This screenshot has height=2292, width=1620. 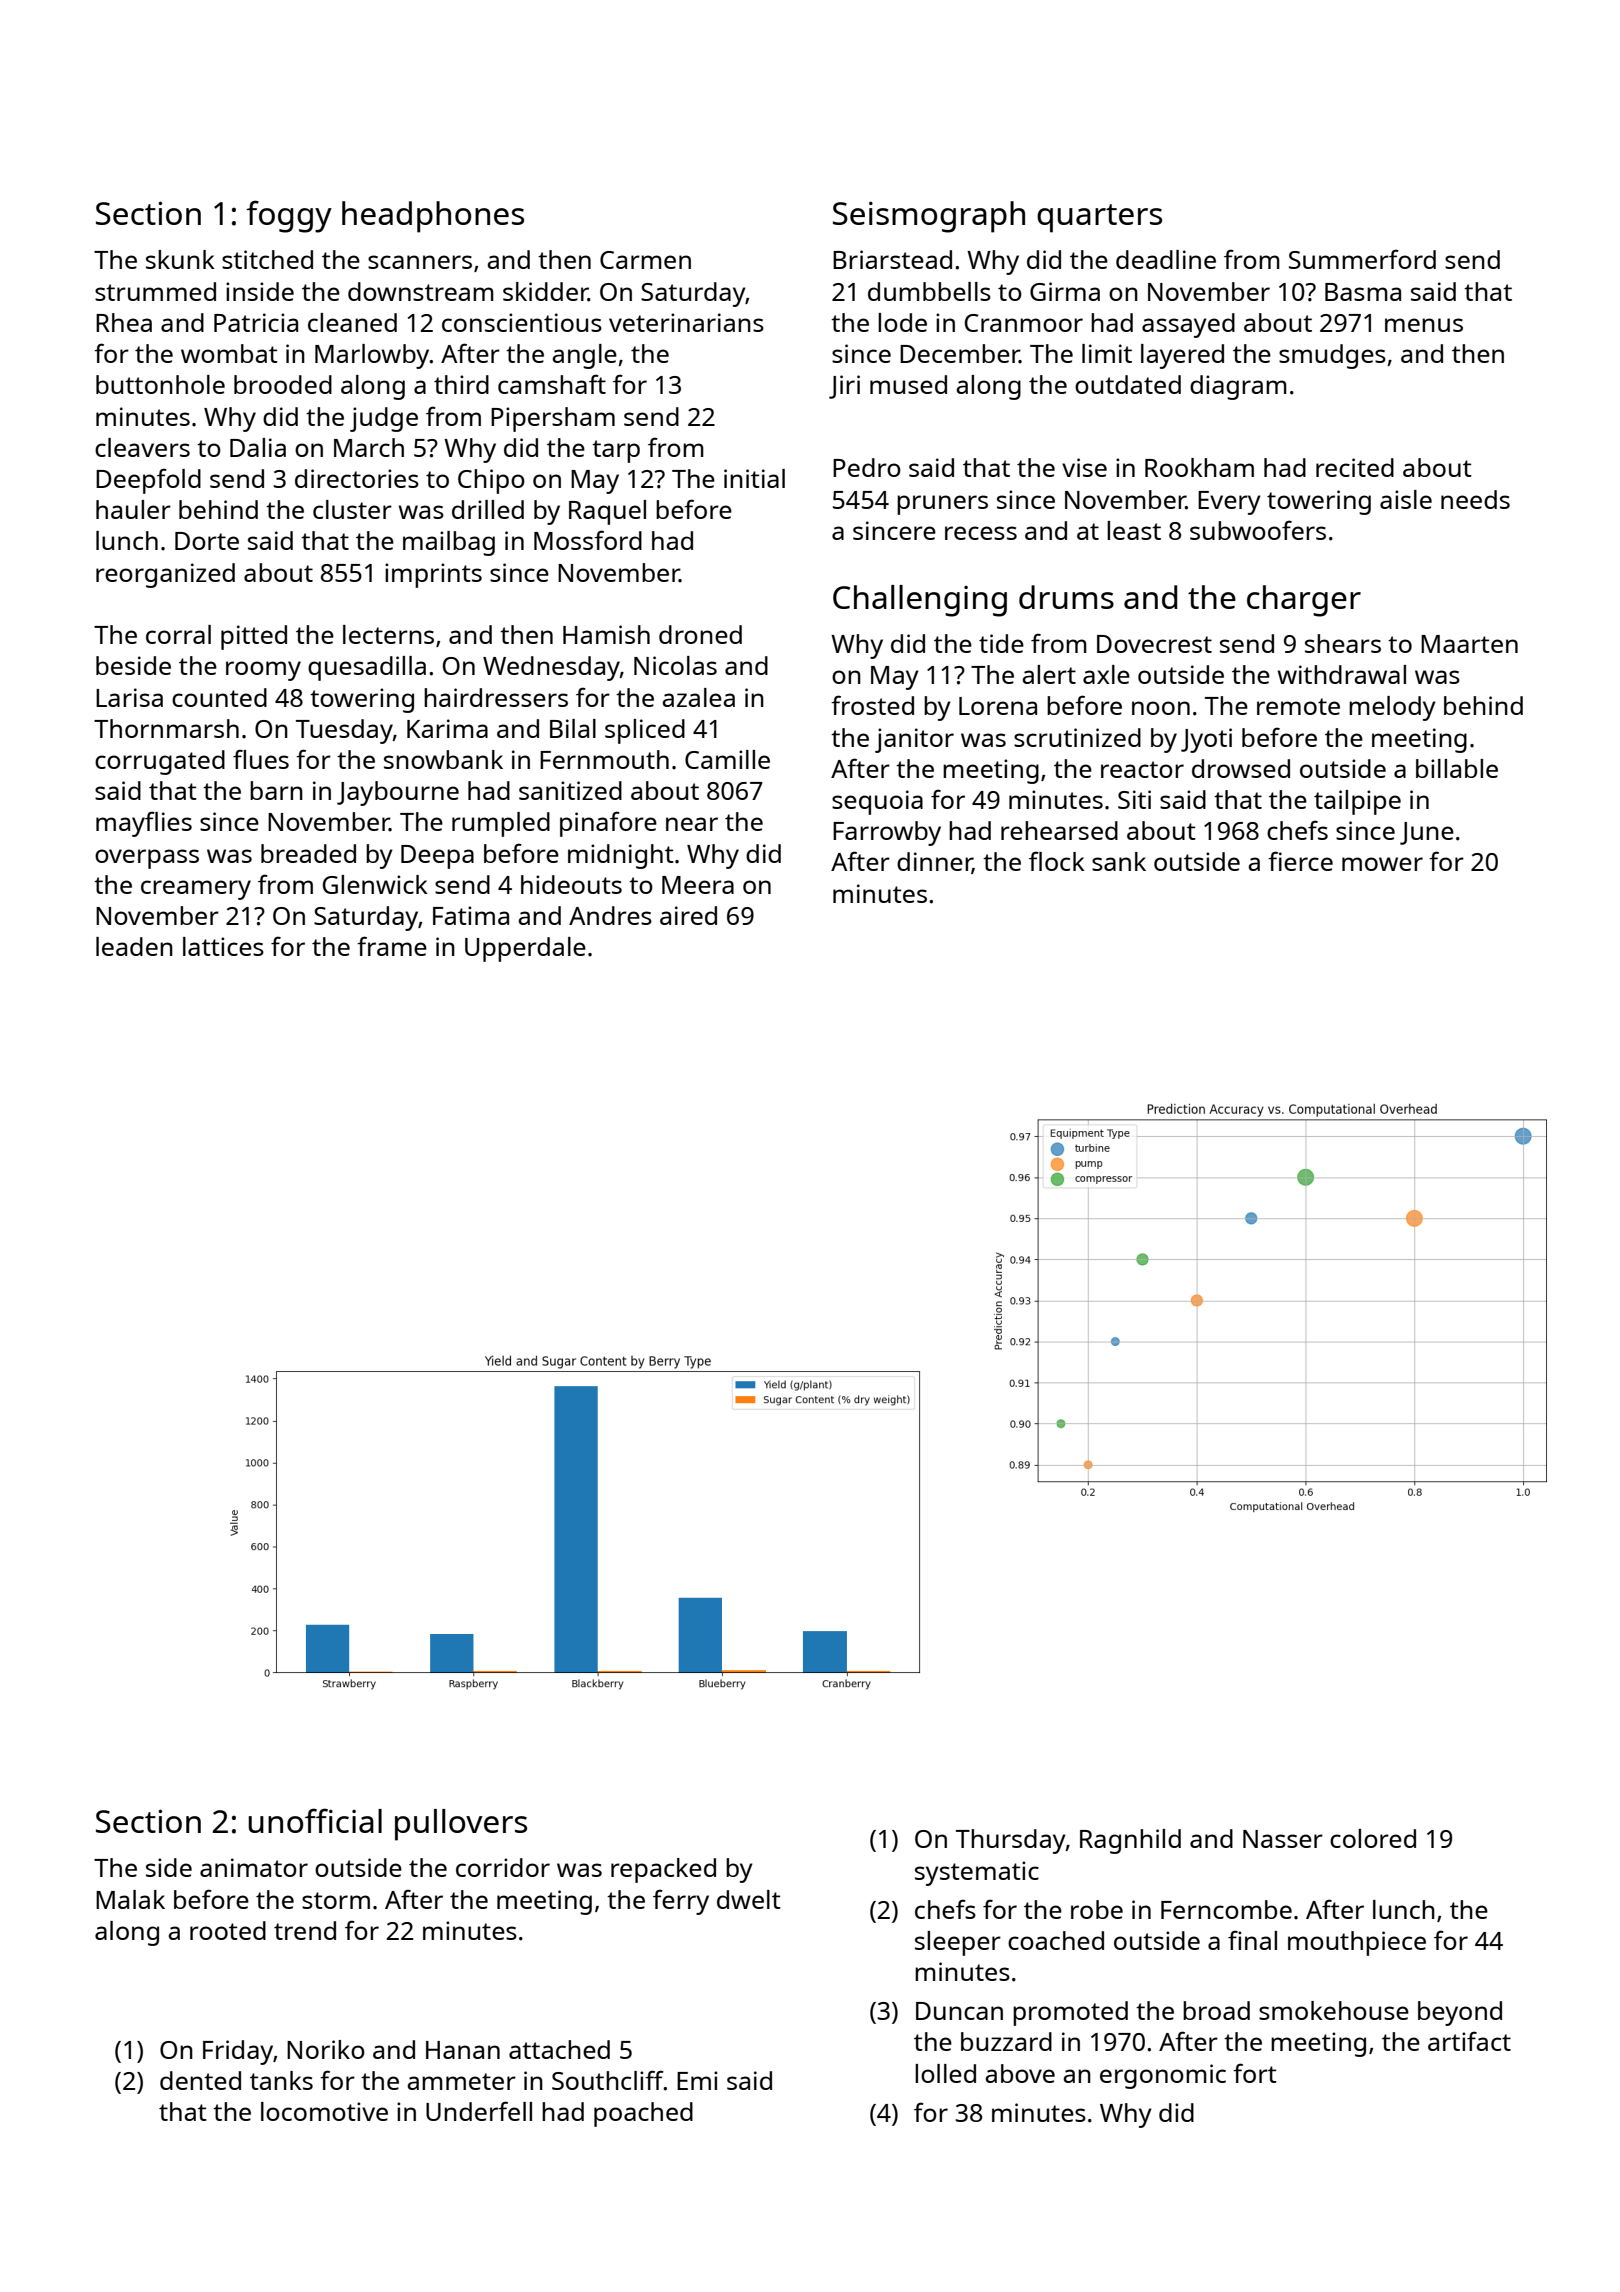 I want to click on Upperdale, so click(x=525, y=949).
